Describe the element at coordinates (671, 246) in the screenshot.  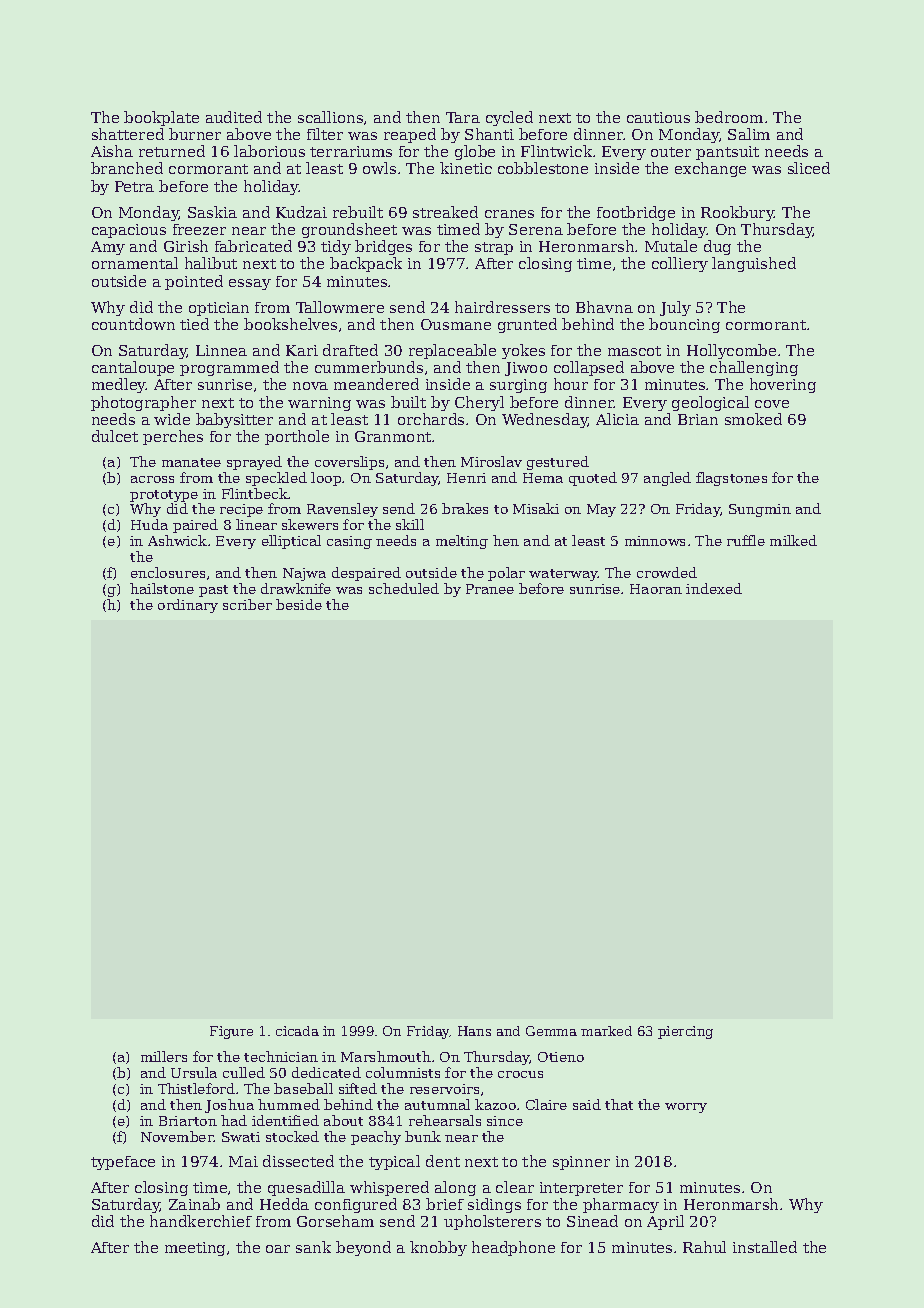
I see `Mutale` at that location.
